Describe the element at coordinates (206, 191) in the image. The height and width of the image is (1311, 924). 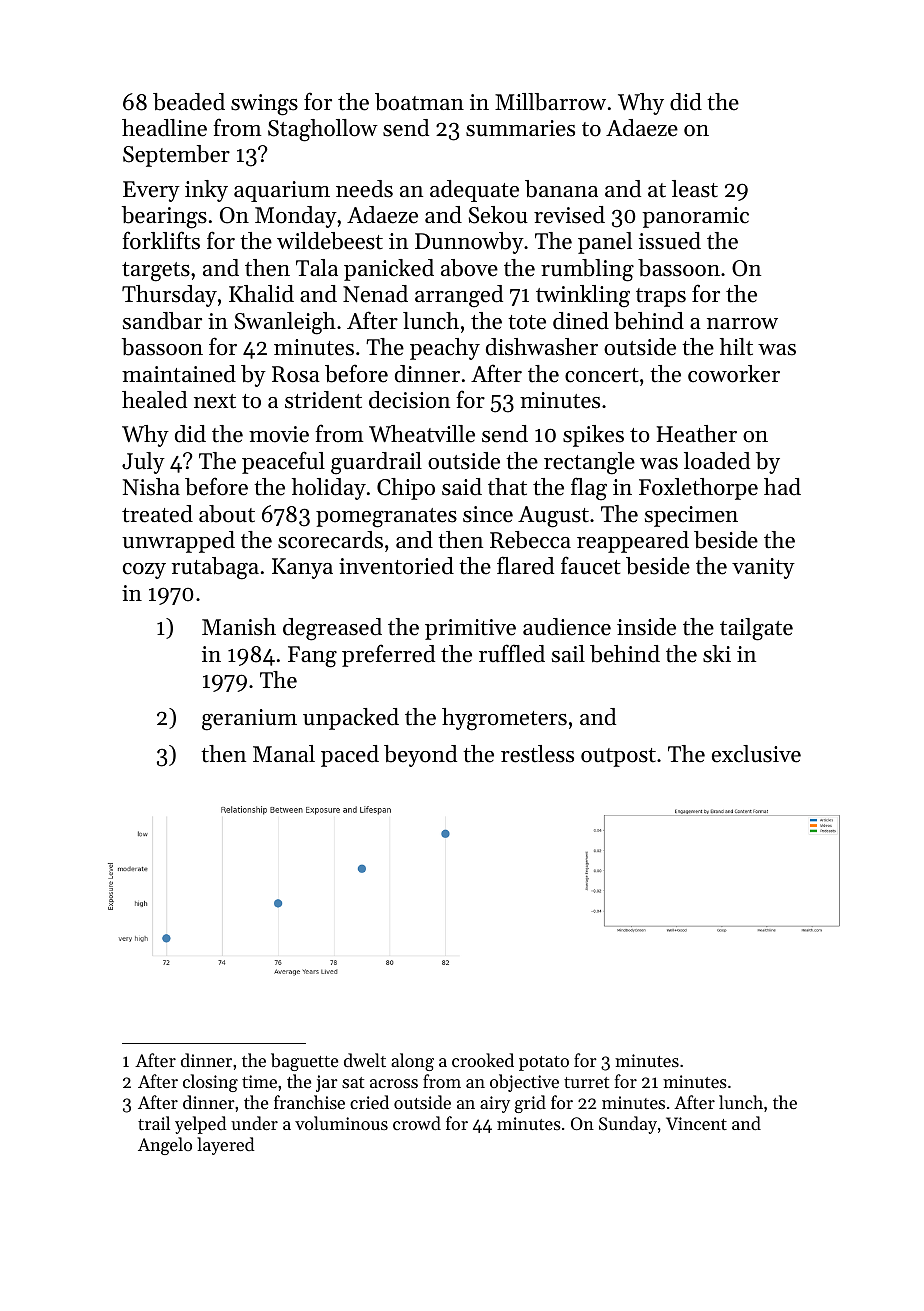
I see `inky` at that location.
